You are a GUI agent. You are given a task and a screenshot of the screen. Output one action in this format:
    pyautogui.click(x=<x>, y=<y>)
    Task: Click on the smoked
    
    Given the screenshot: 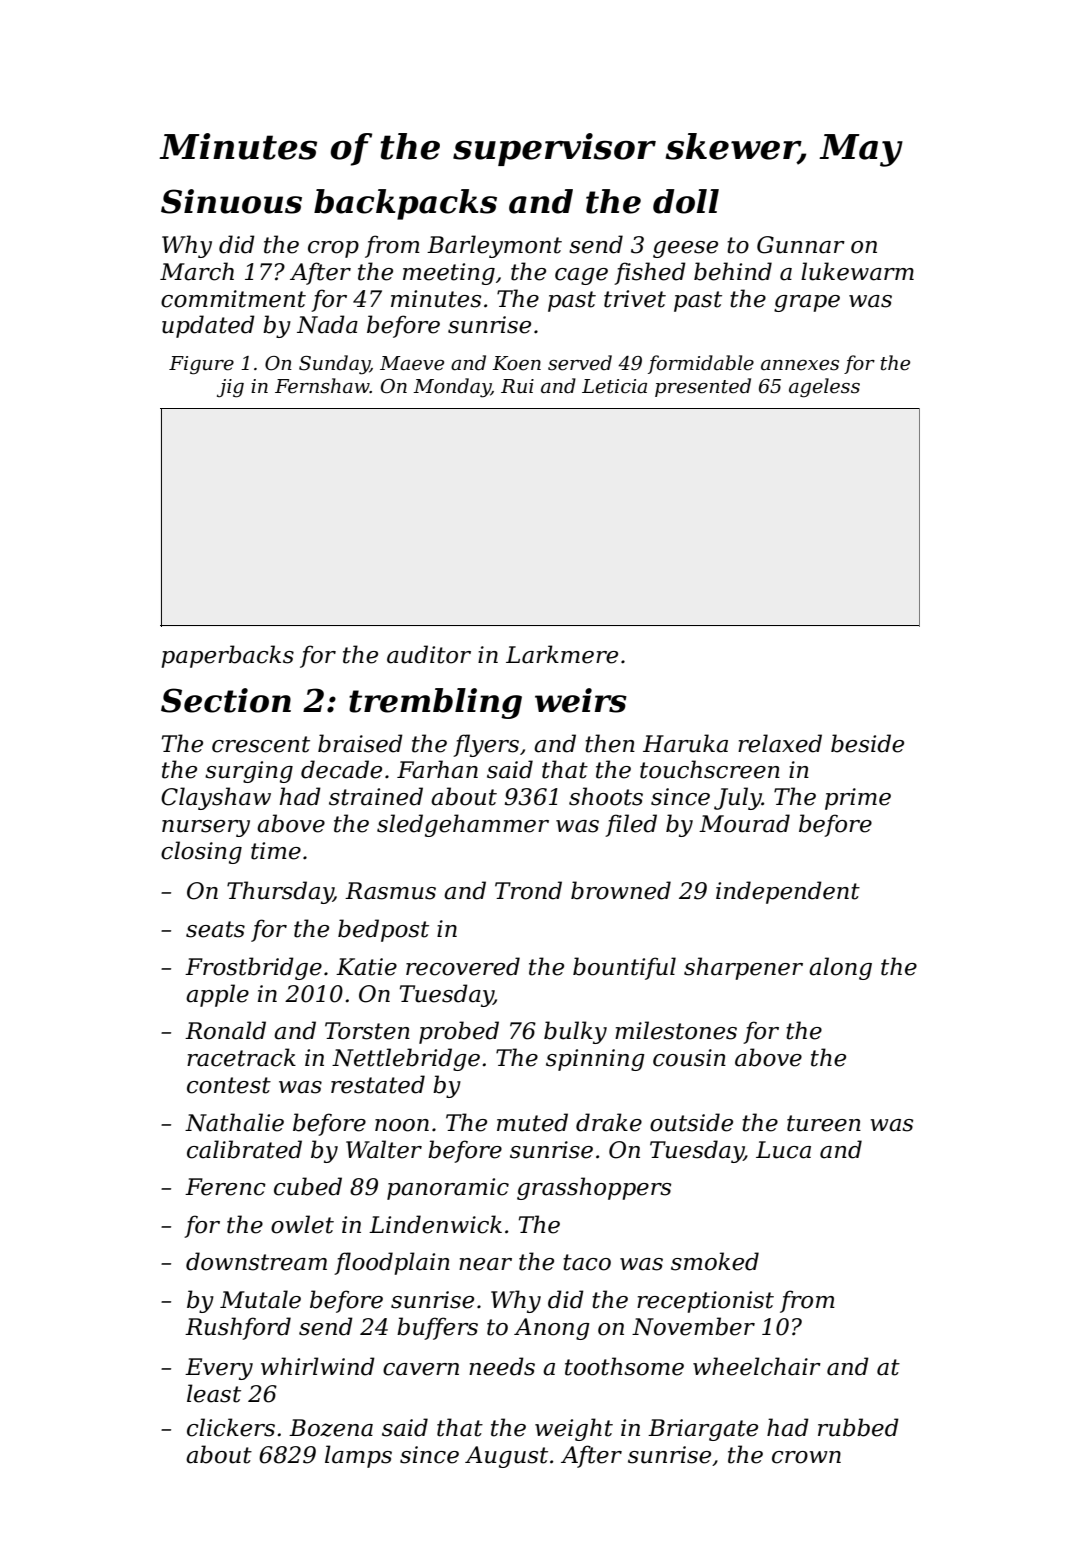 What is the action you would take?
    pyautogui.click(x=715, y=1261)
